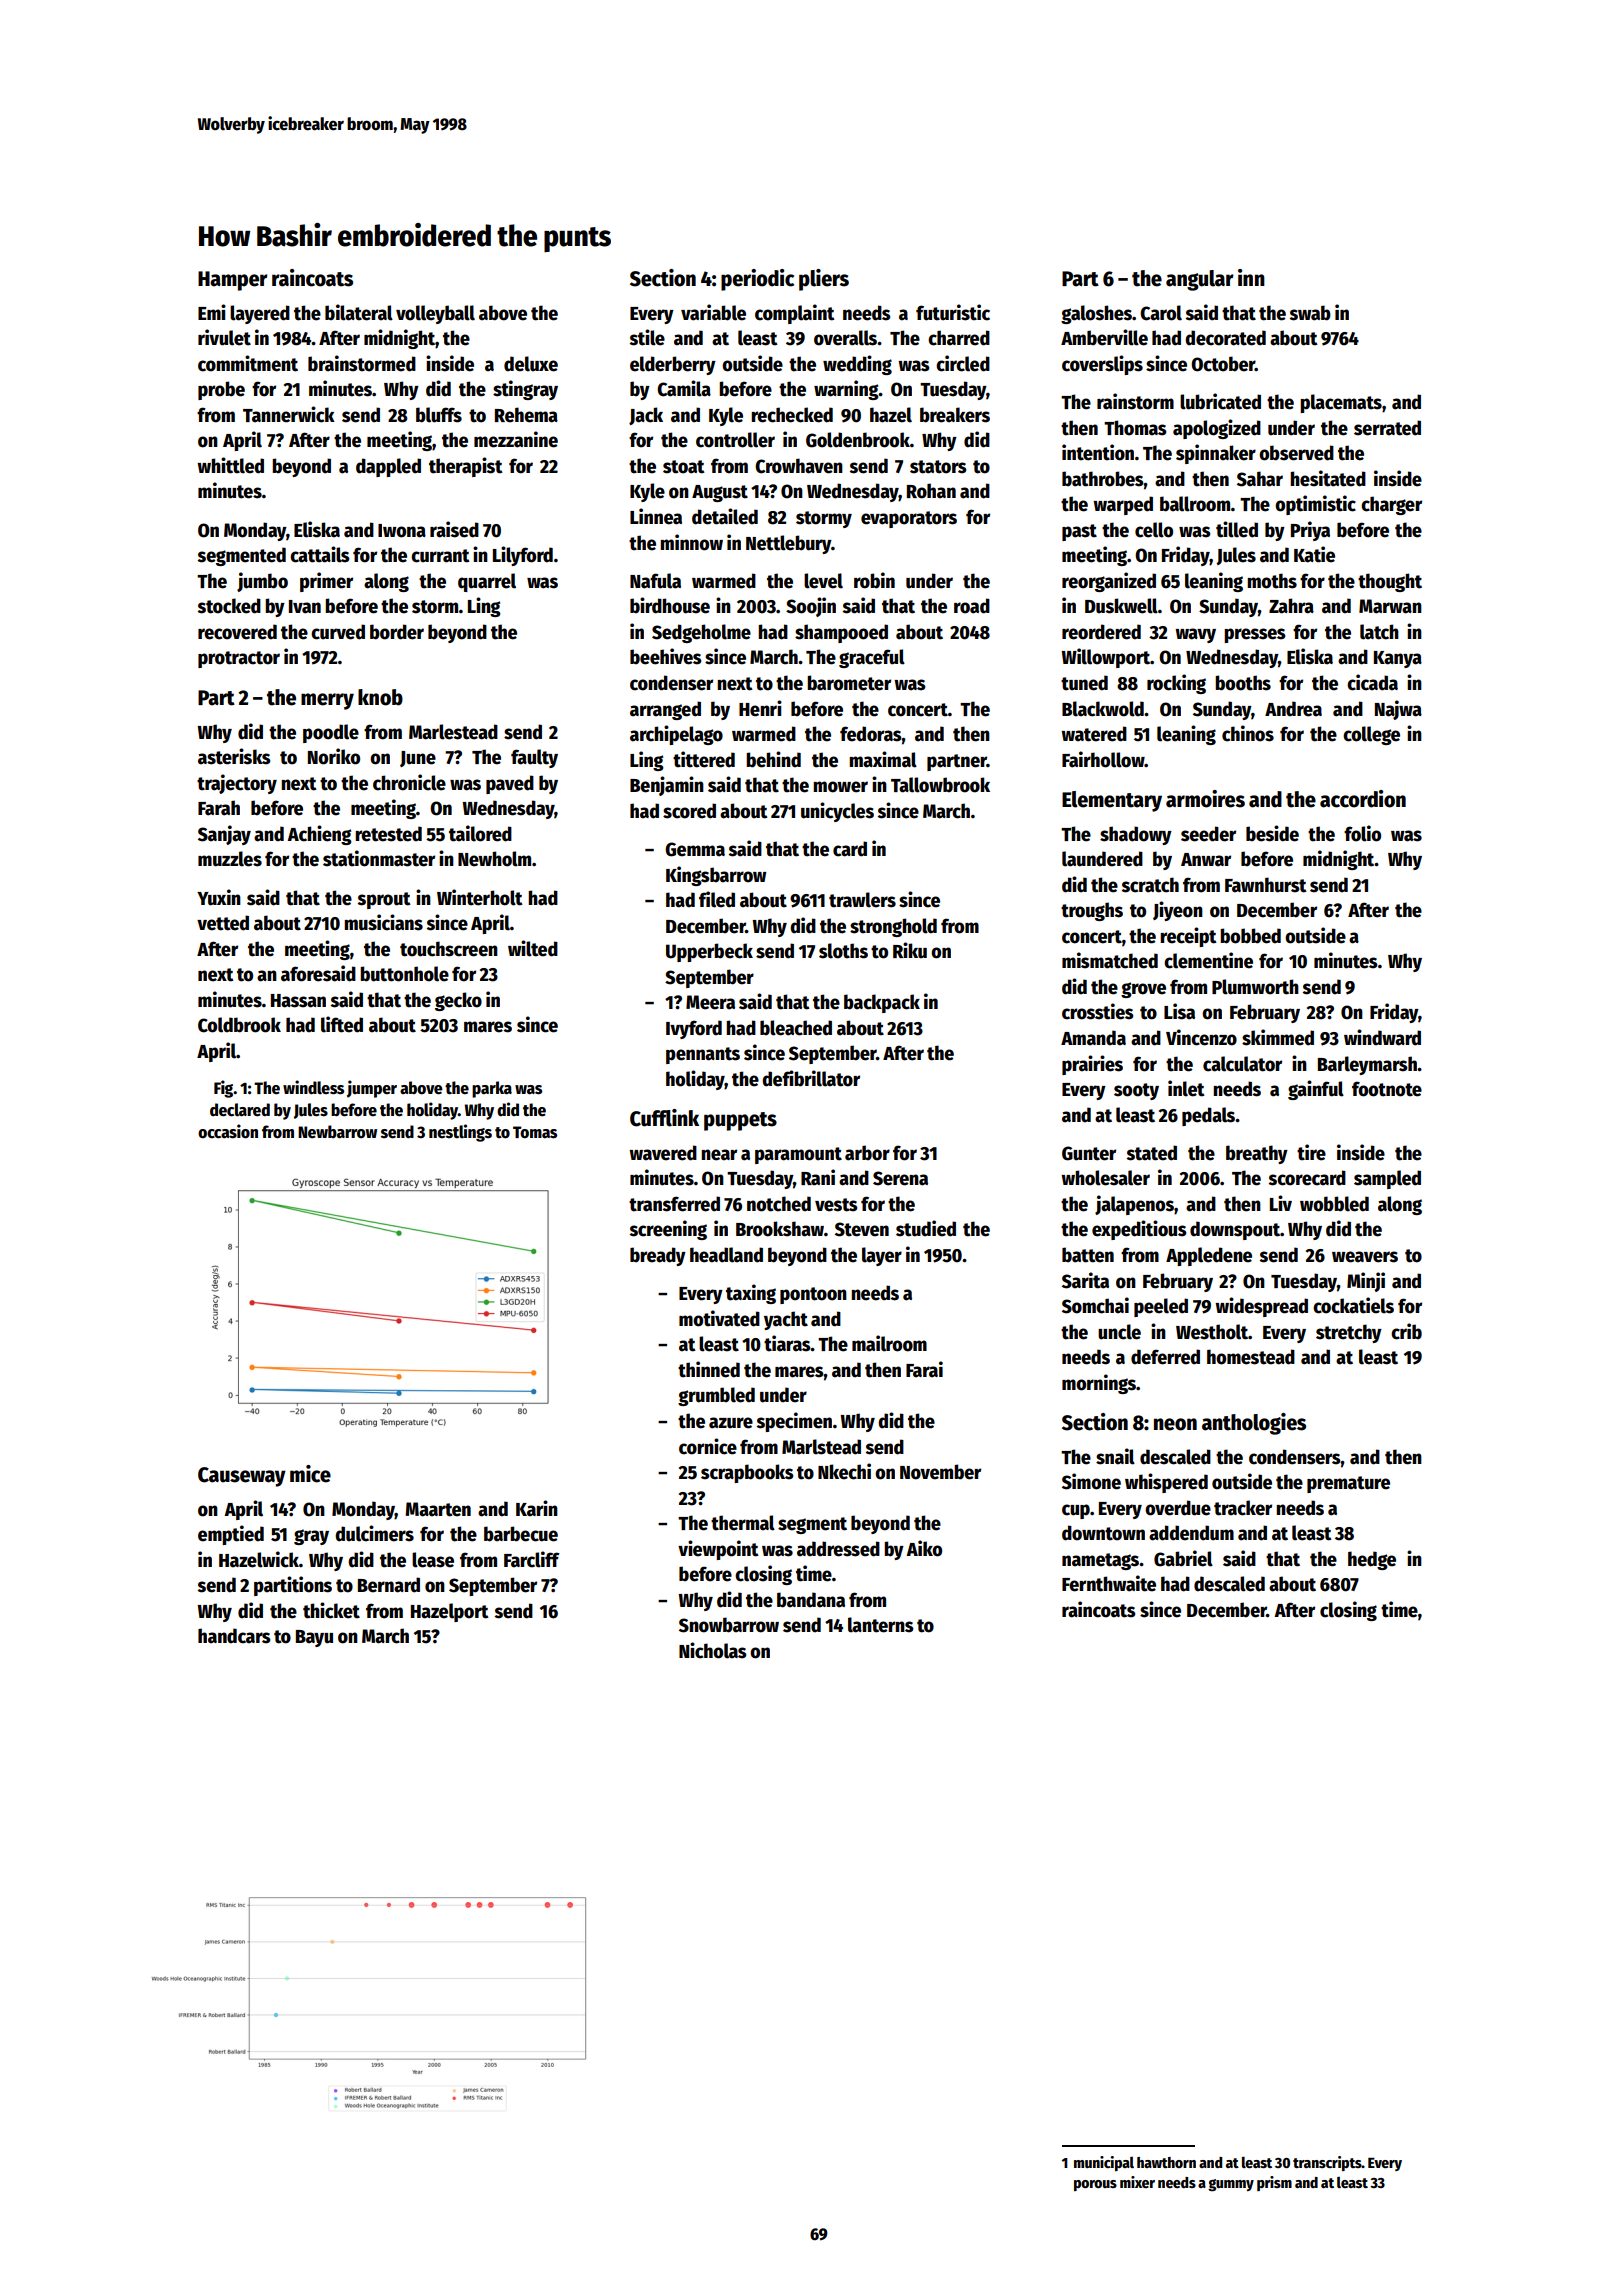 The height and width of the document is (2292, 1620). What do you see at coordinates (1243, 1508) in the document?
I see `tracker` at bounding box center [1243, 1508].
